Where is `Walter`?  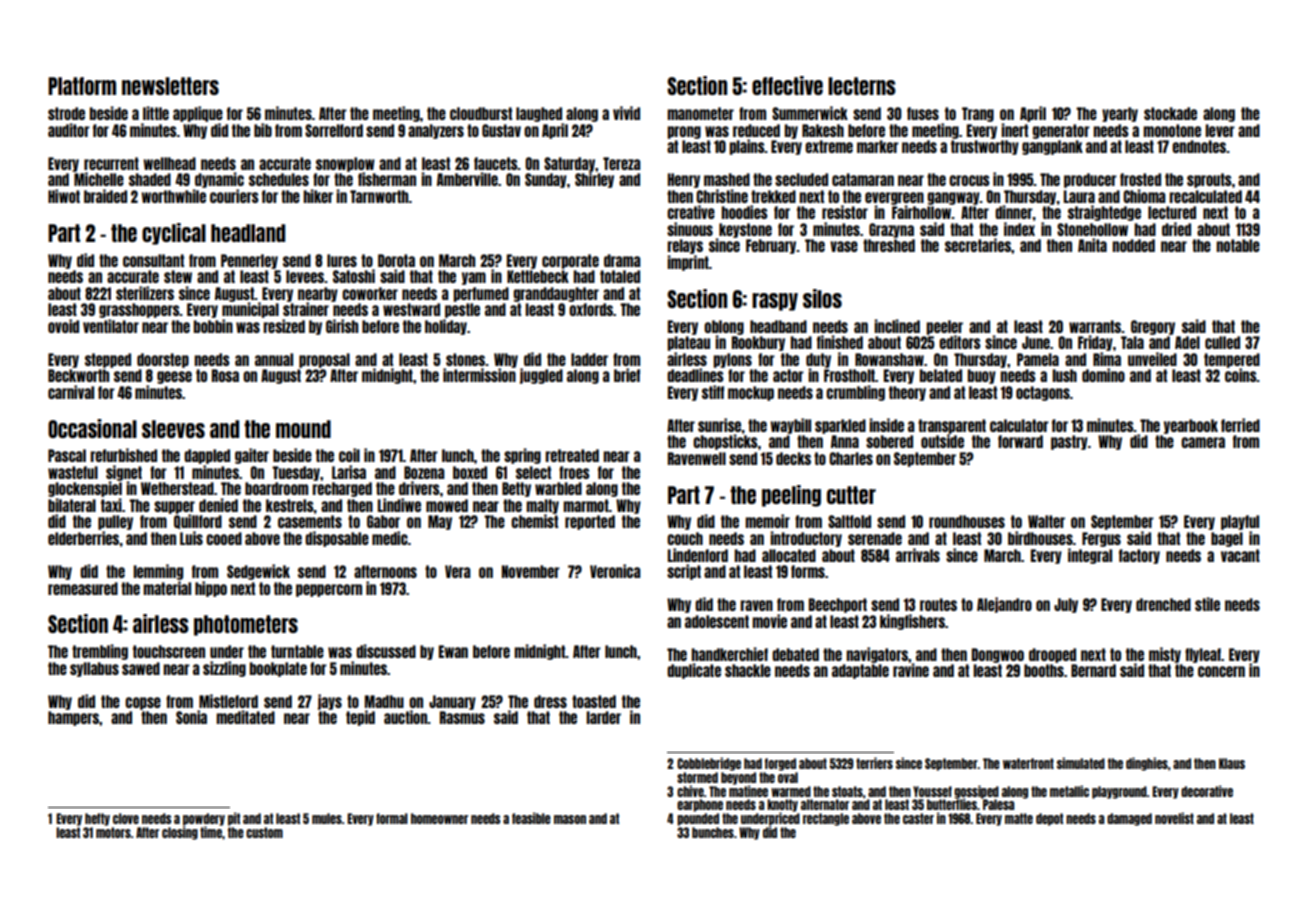
Walter is located at coordinates (1046, 521).
